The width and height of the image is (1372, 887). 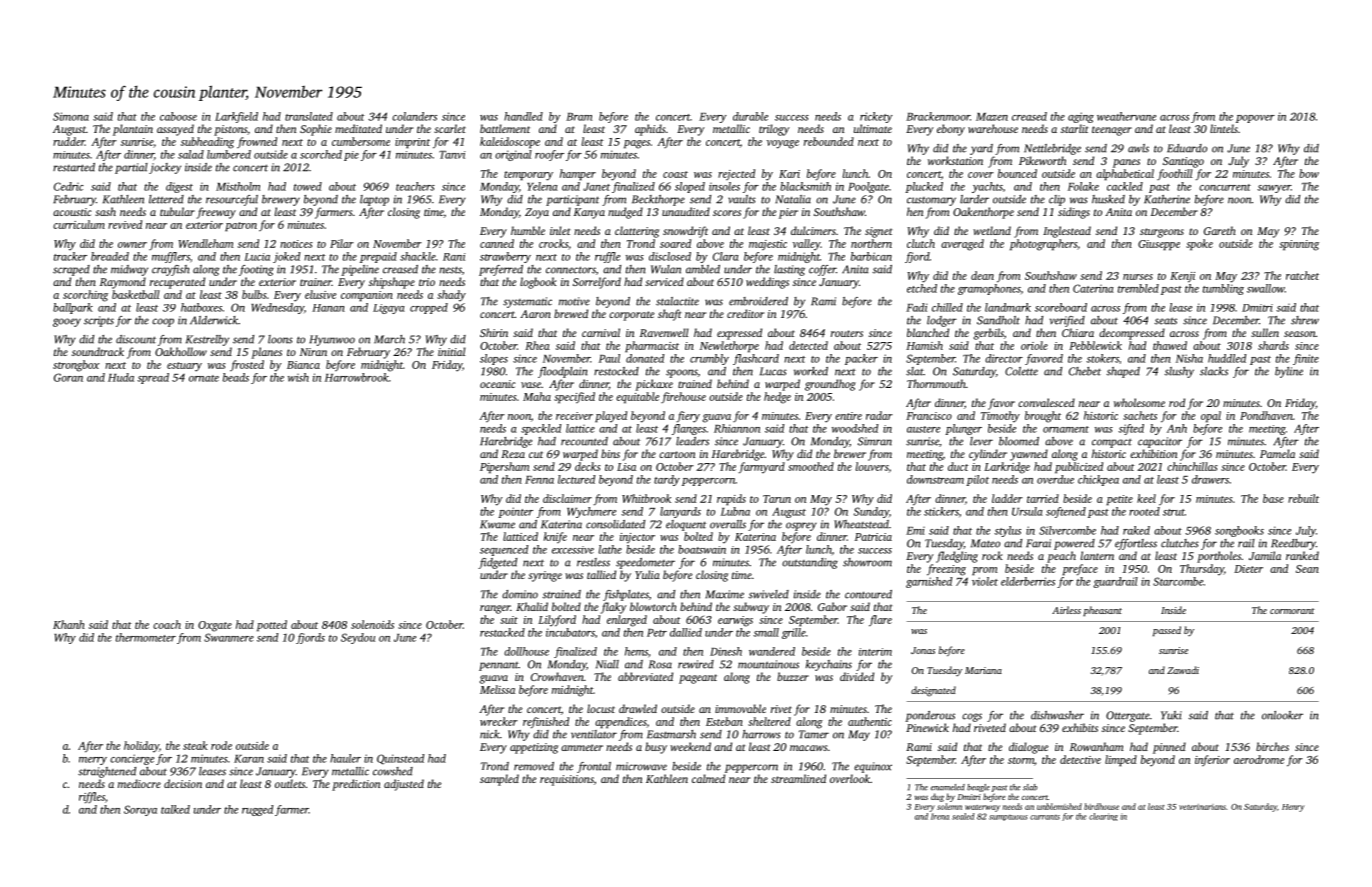 I want to click on ornate, so click(x=204, y=378).
